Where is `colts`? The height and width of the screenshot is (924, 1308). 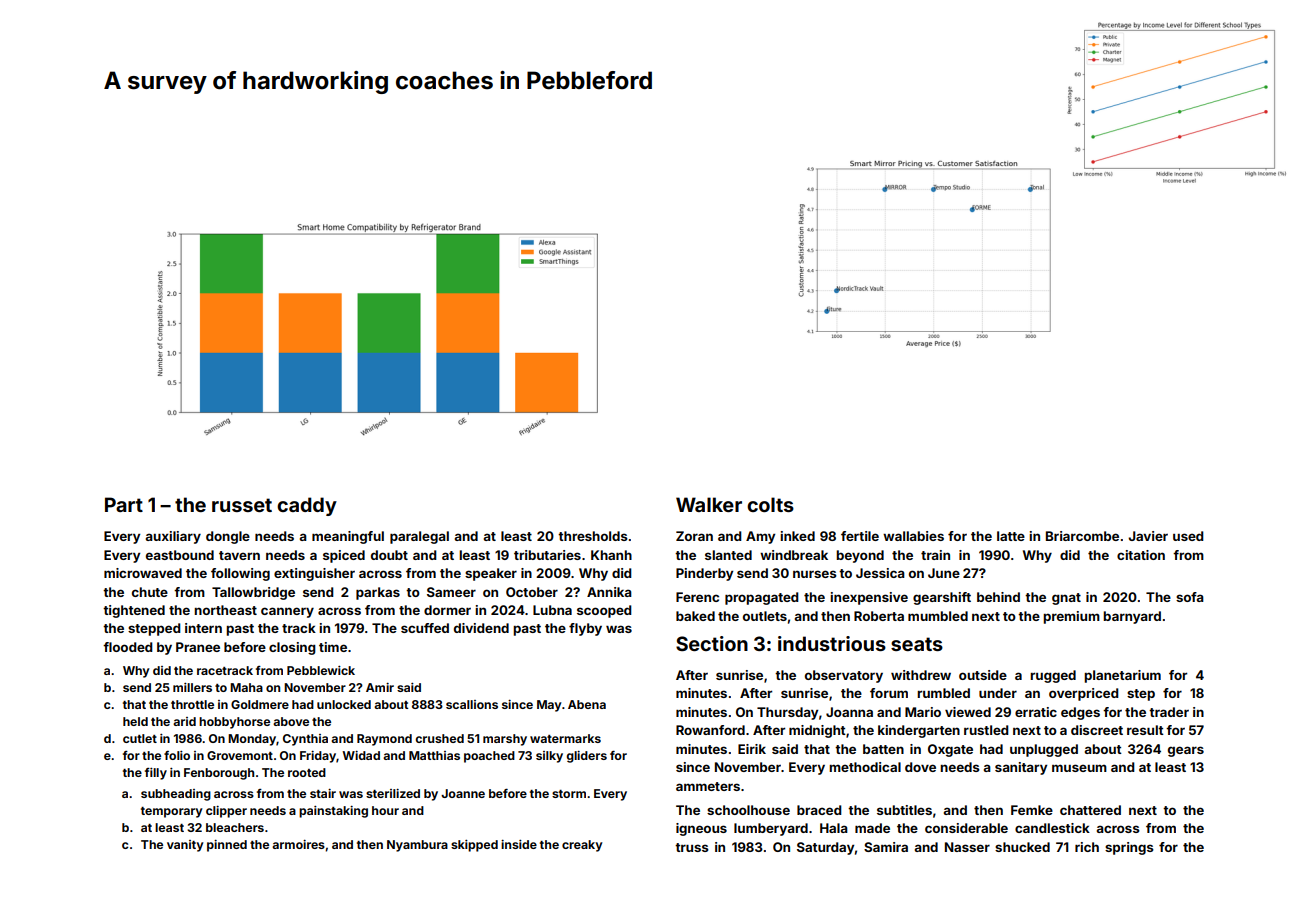 colts is located at coordinates (770, 504).
